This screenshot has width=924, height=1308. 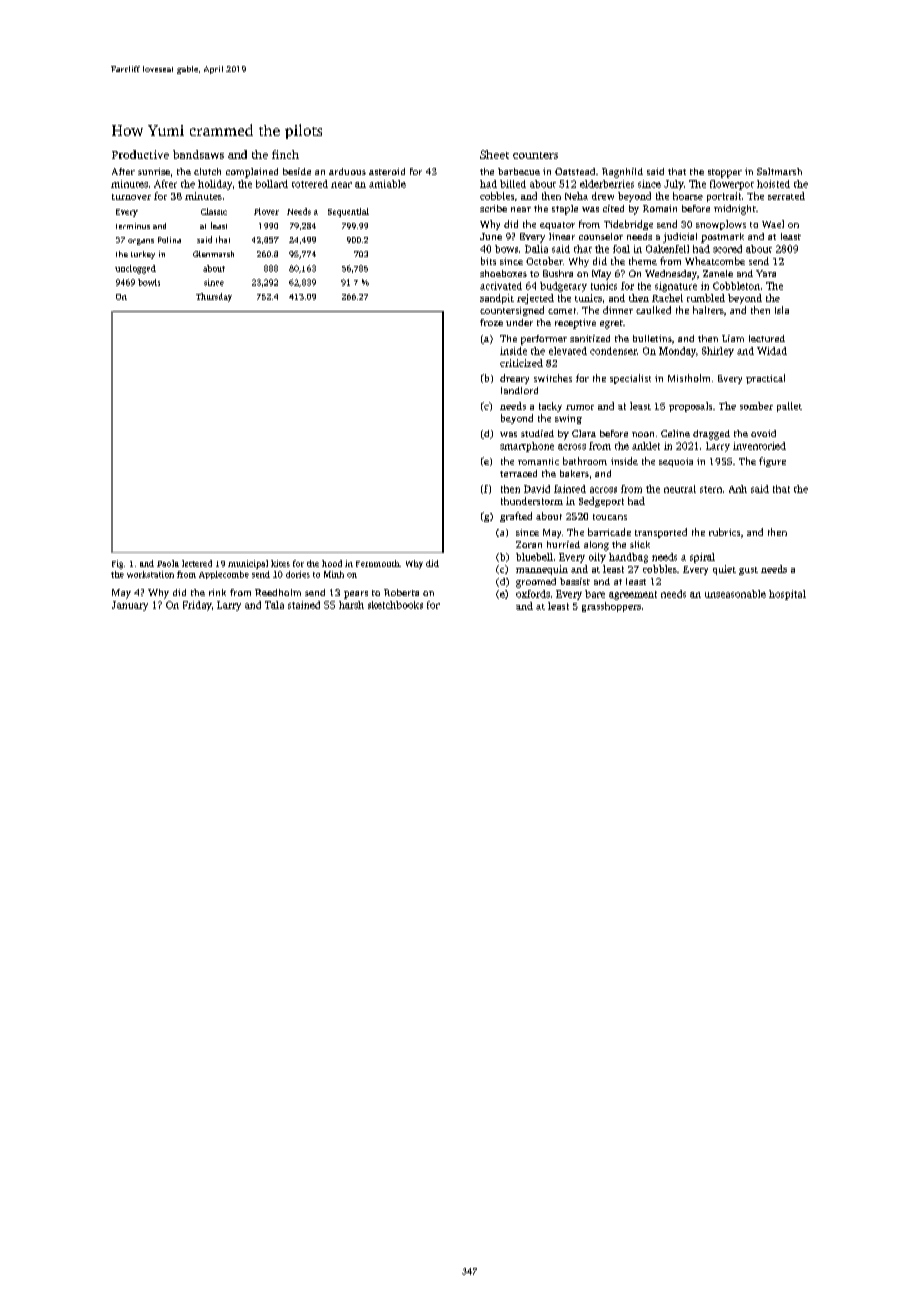 I want to click on rejected, so click(x=535, y=299).
